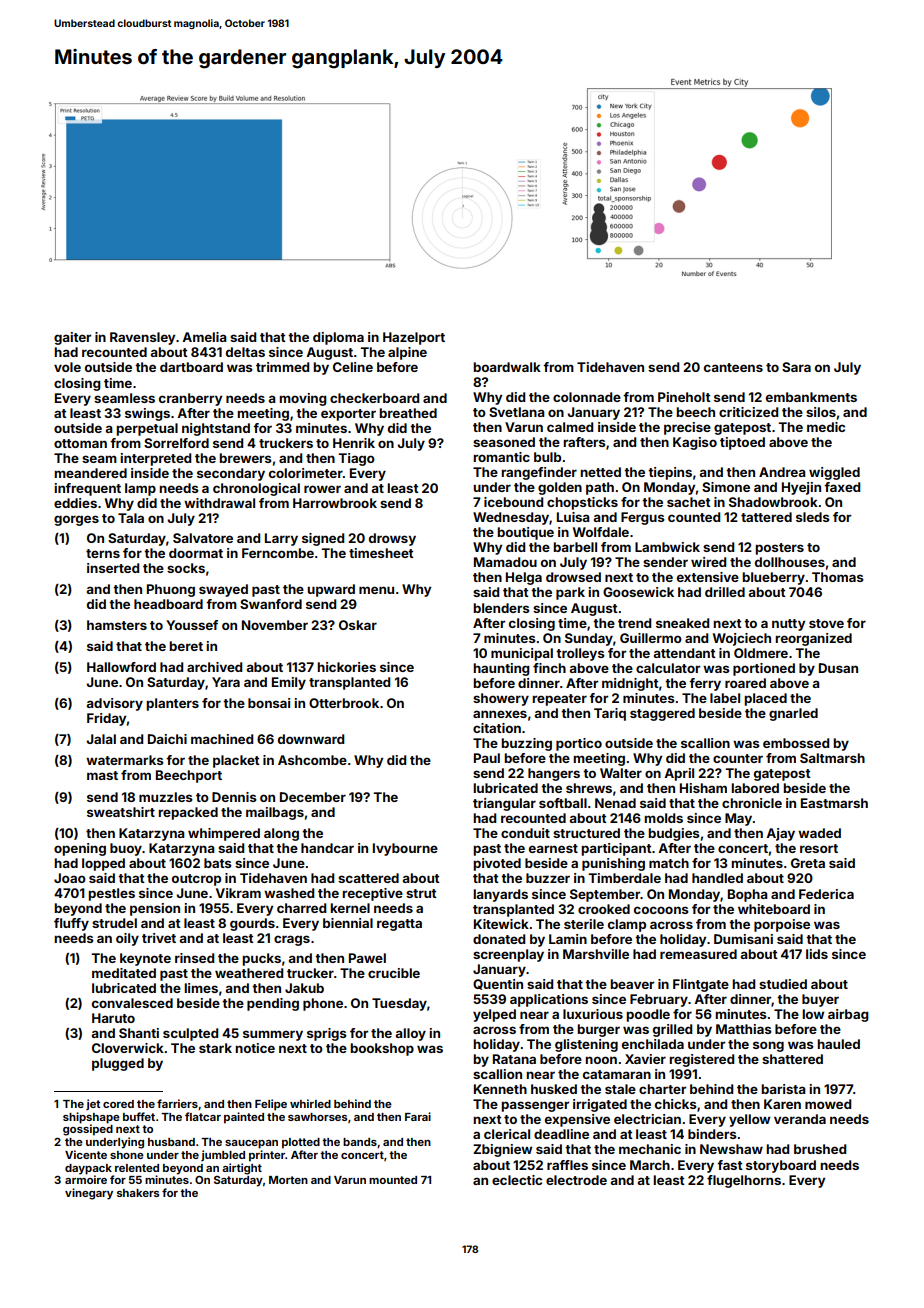 The image size is (924, 1308). What do you see at coordinates (128, 1048) in the page?
I see `Cloverwick` at bounding box center [128, 1048].
